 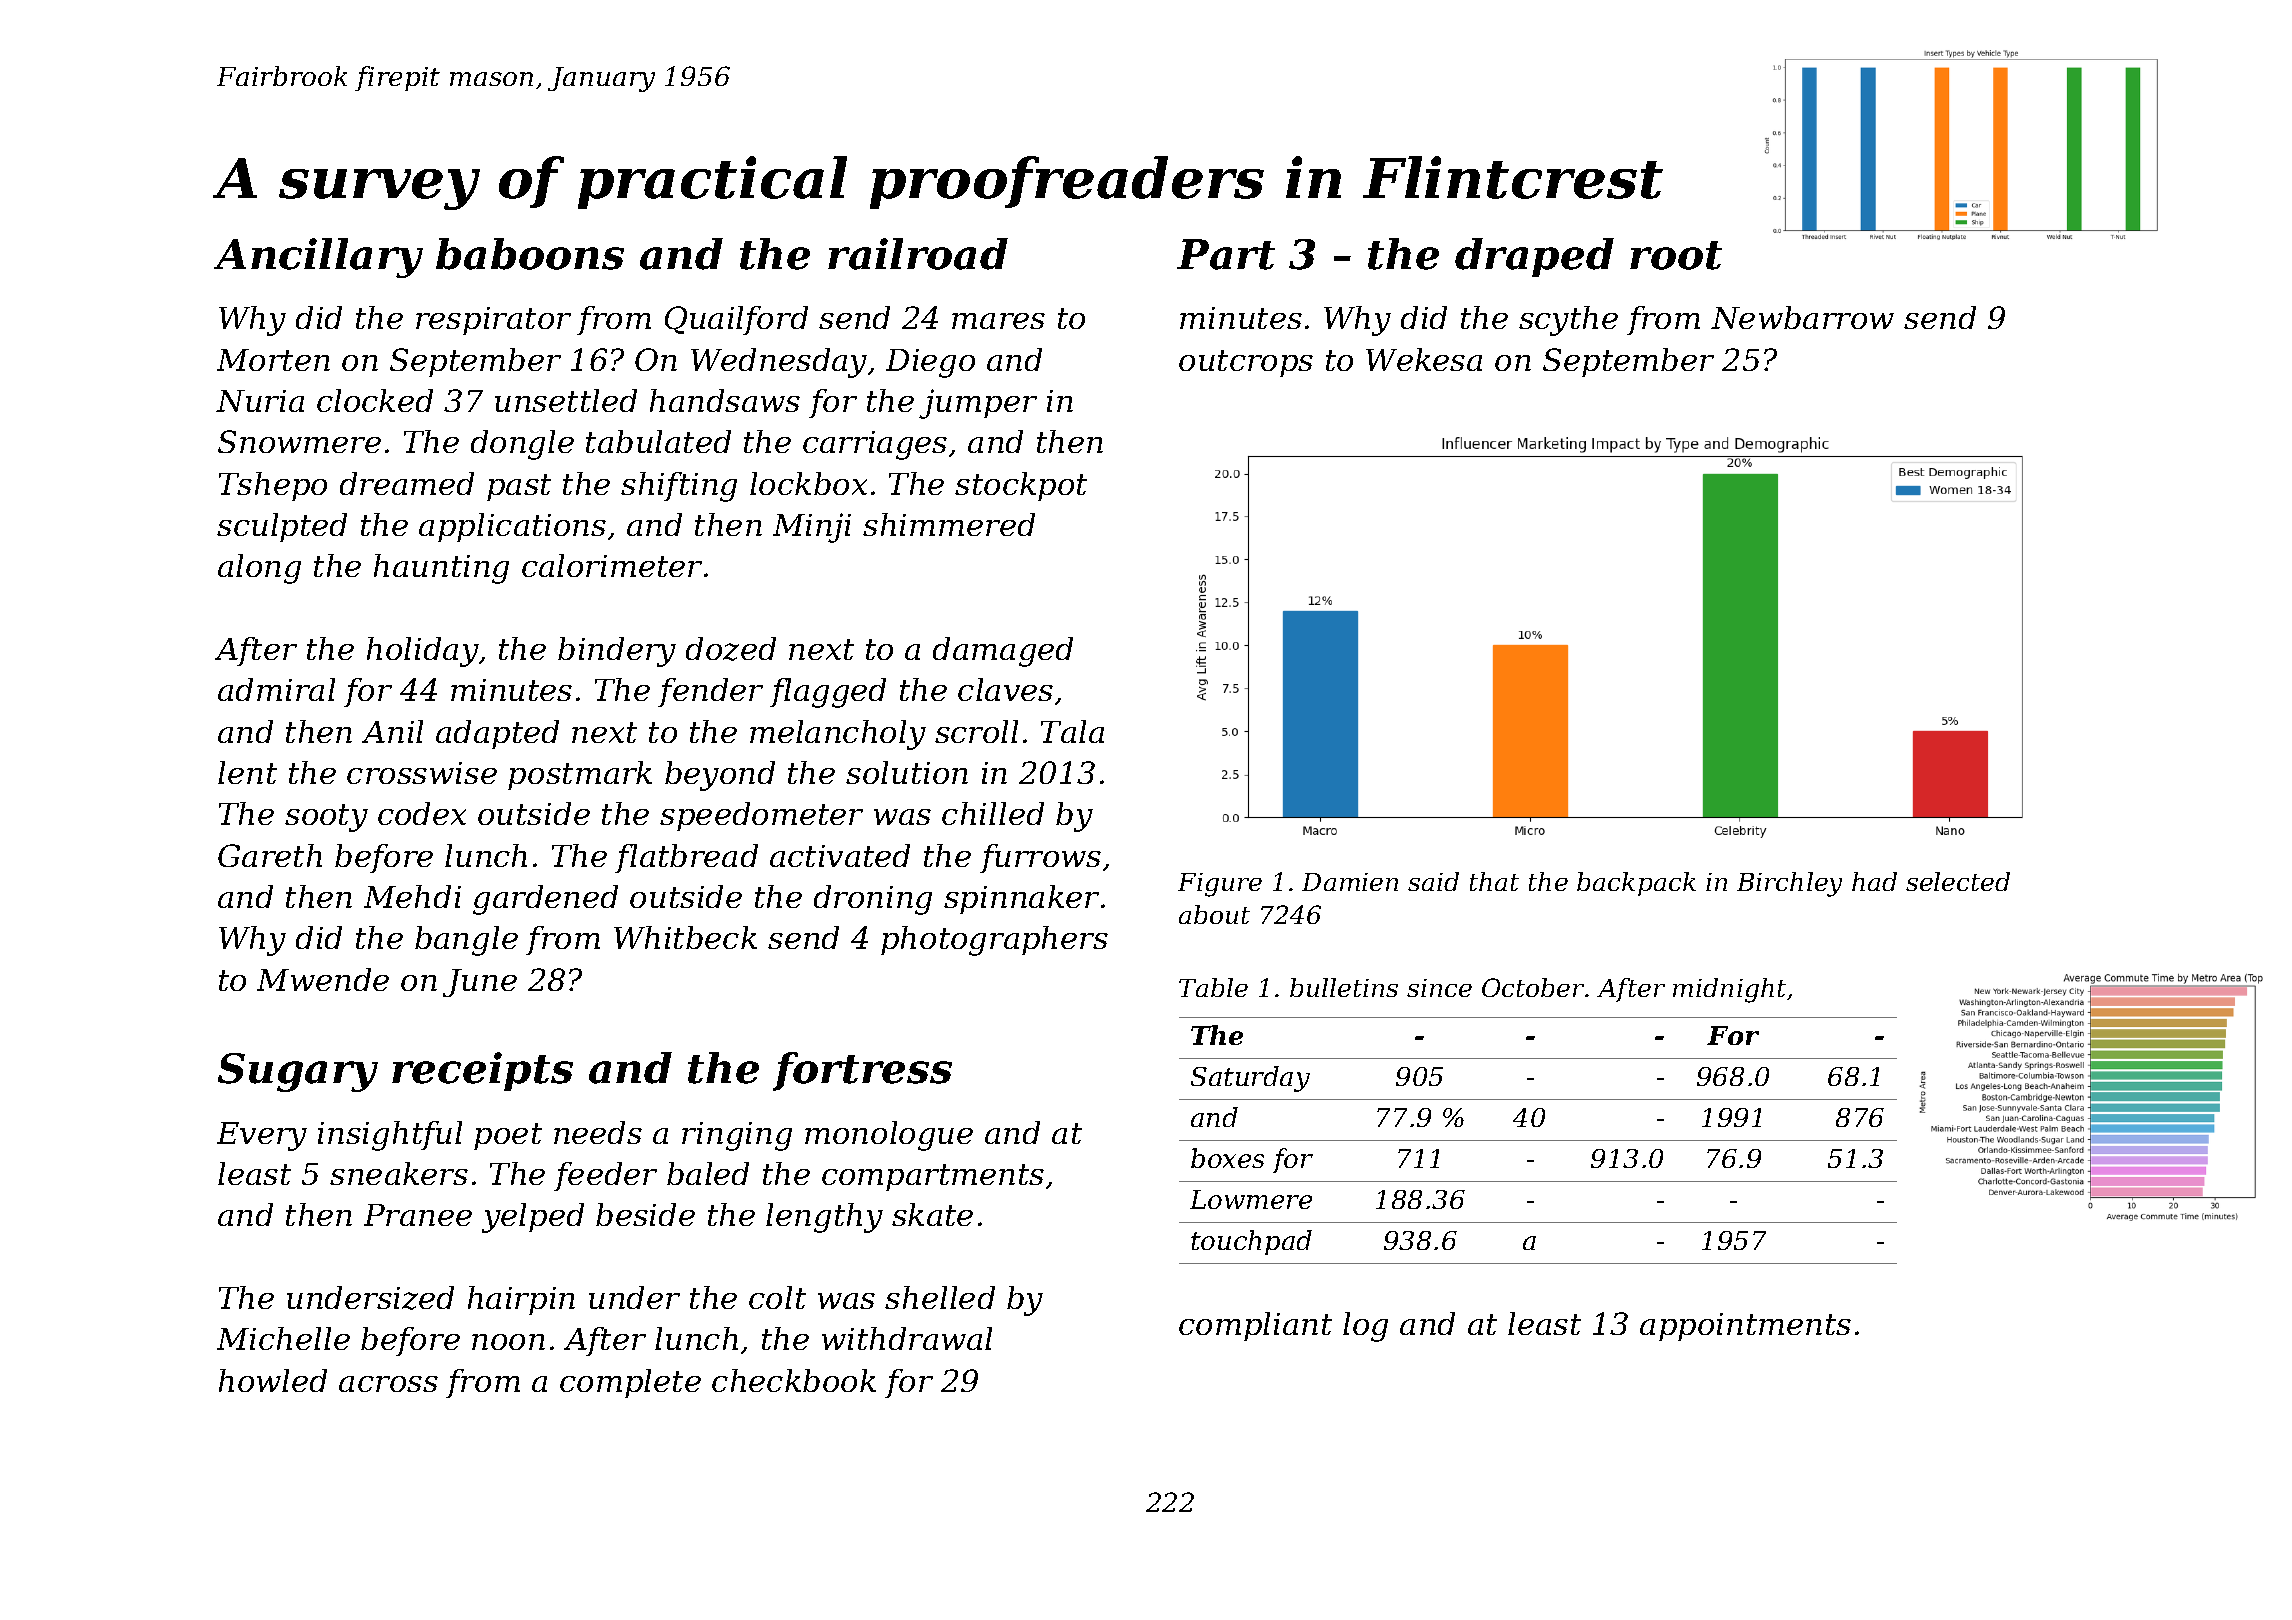 I want to click on appointments, so click(x=1745, y=1327).
